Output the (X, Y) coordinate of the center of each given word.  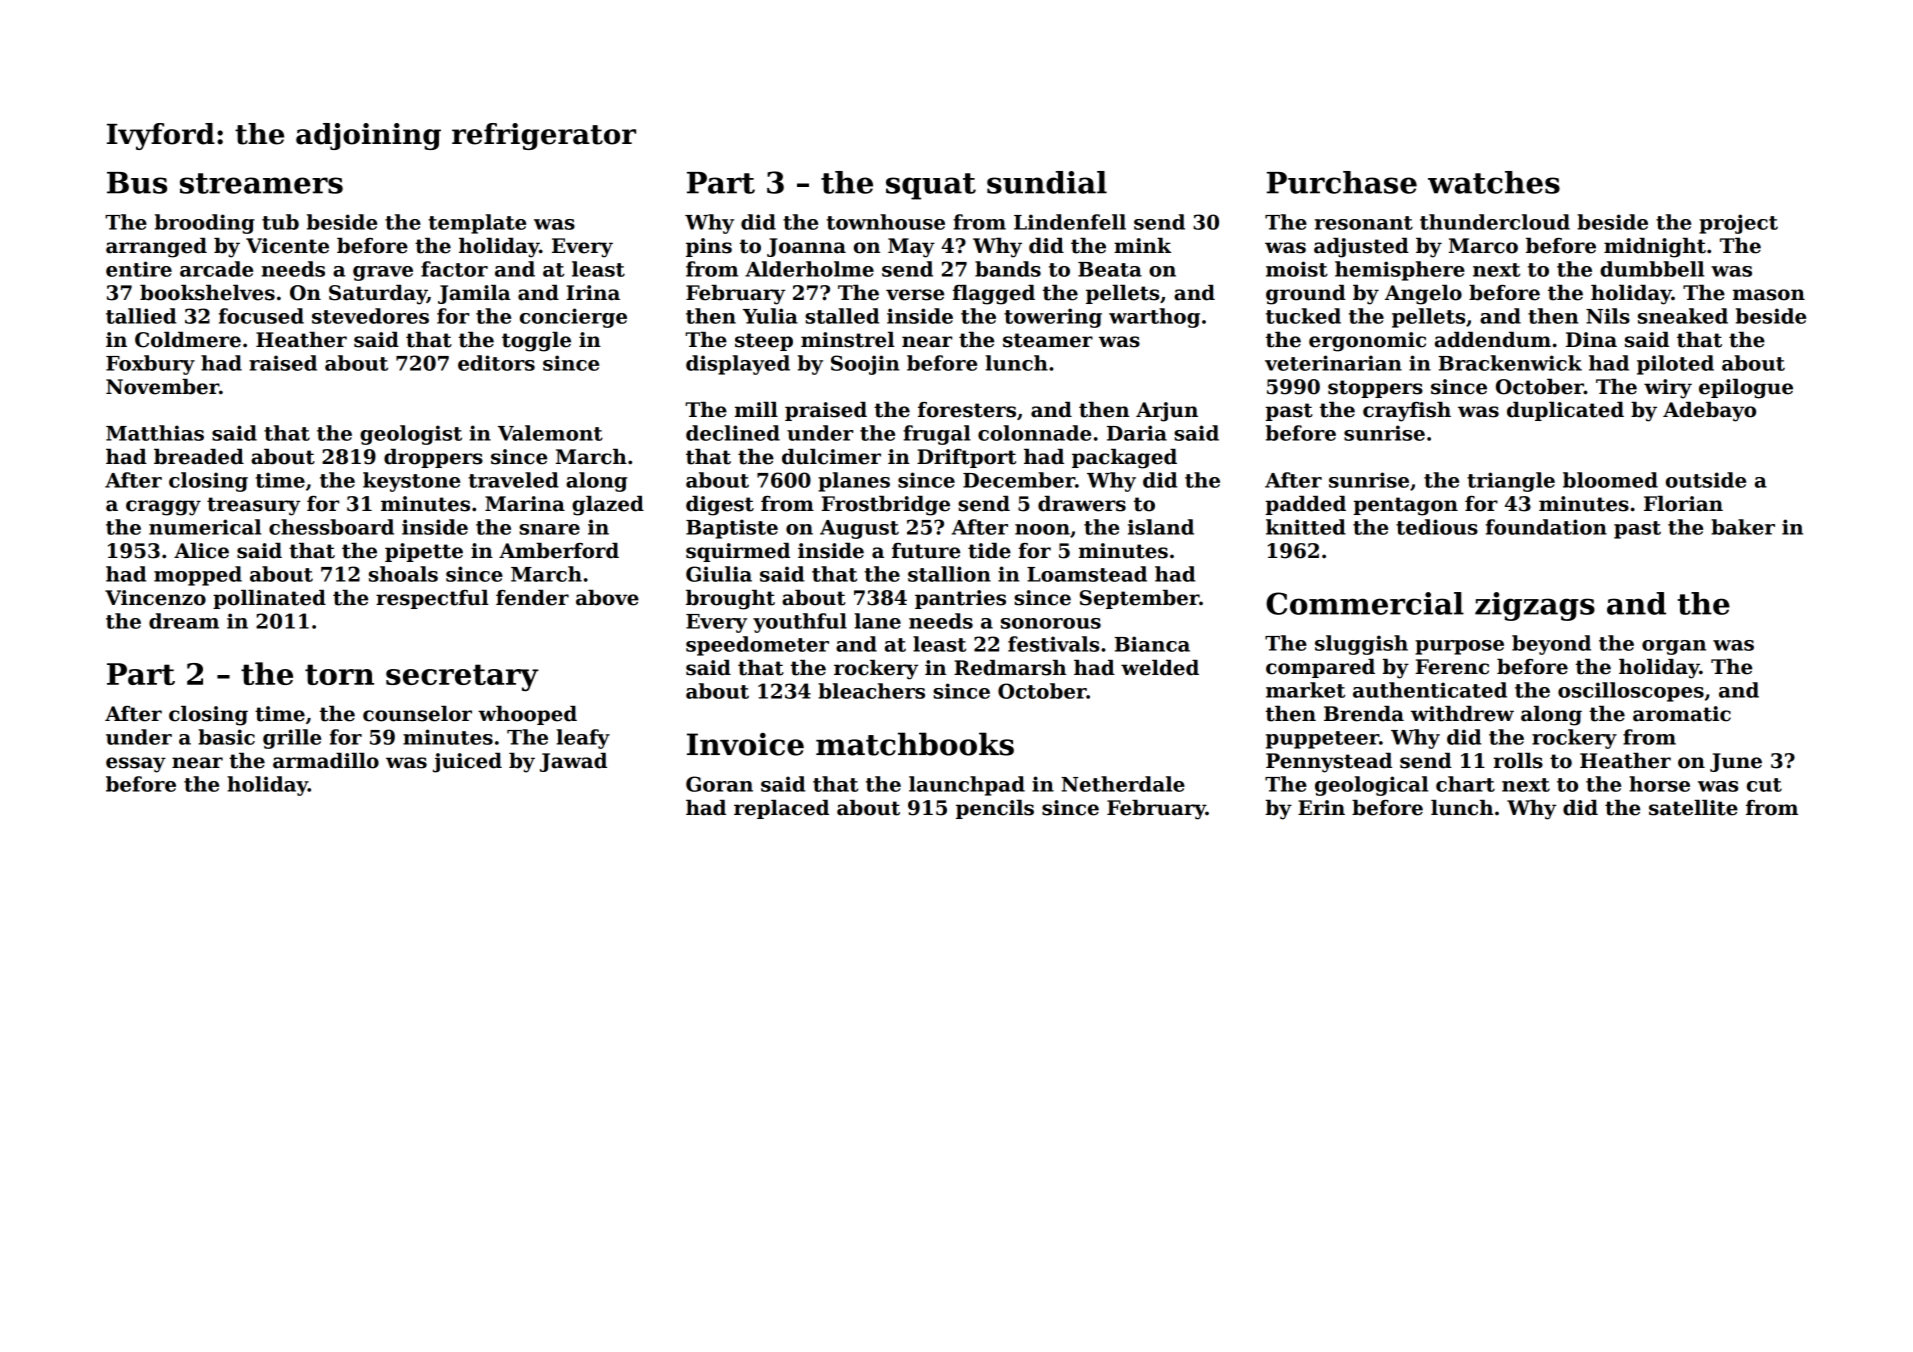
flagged (994, 295)
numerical (205, 527)
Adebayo (1709, 412)
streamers (261, 183)
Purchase (1342, 182)
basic (226, 737)
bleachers (871, 691)
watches (1494, 182)
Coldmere (188, 340)
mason (1769, 295)
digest (720, 506)
